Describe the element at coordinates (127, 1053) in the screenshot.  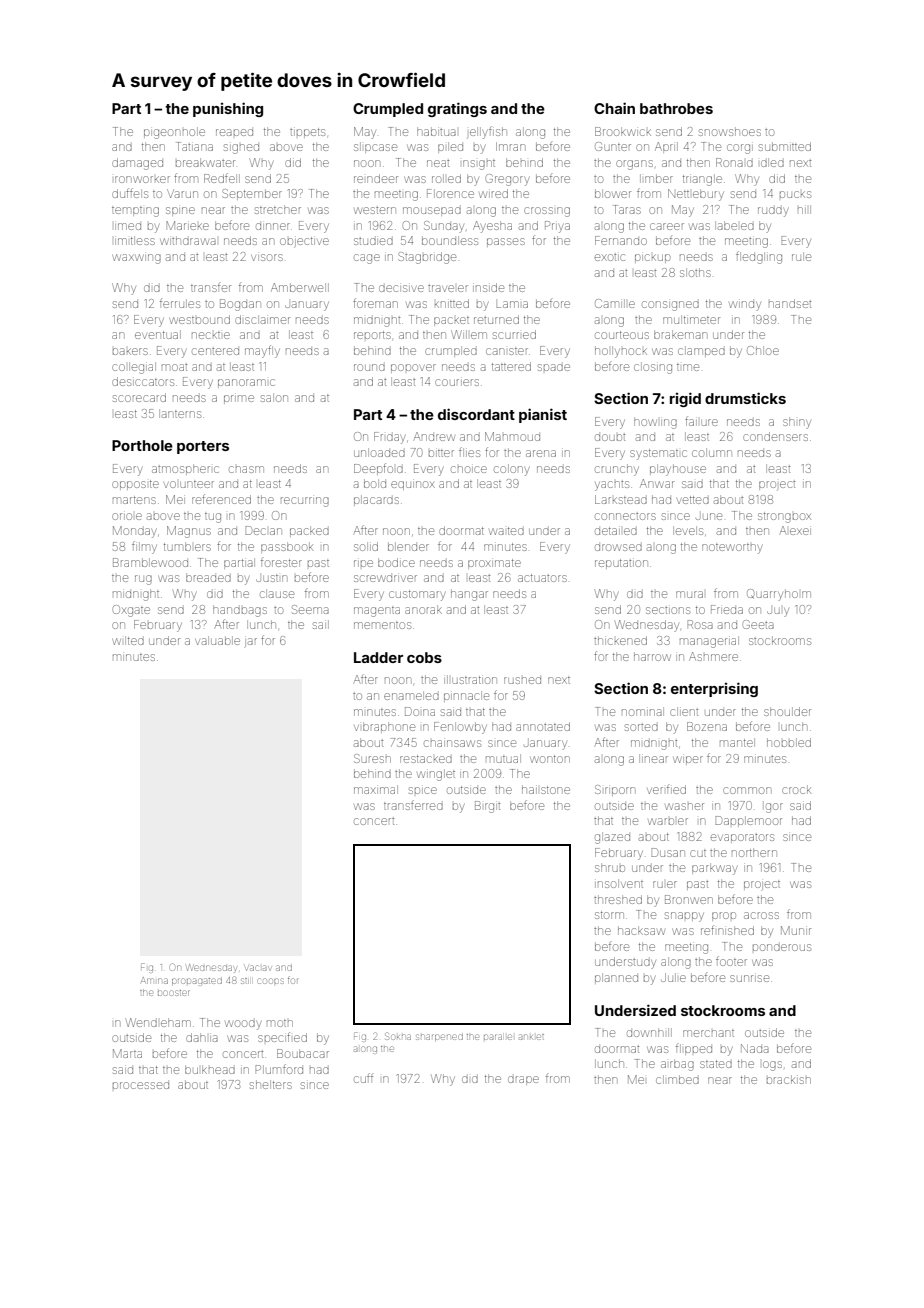
I see `Marta` at that location.
